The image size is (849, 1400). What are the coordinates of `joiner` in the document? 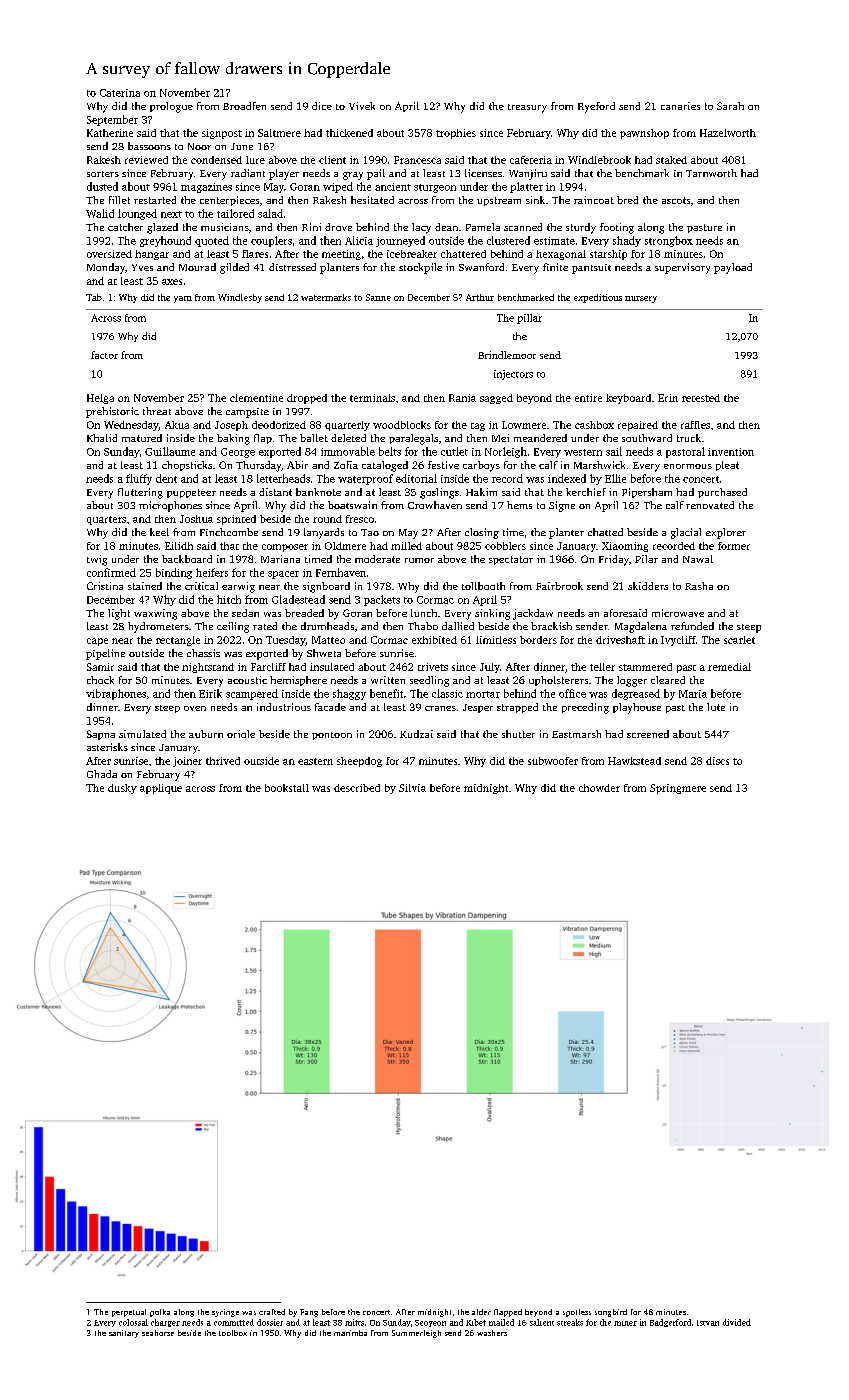 It's located at (187, 762).
